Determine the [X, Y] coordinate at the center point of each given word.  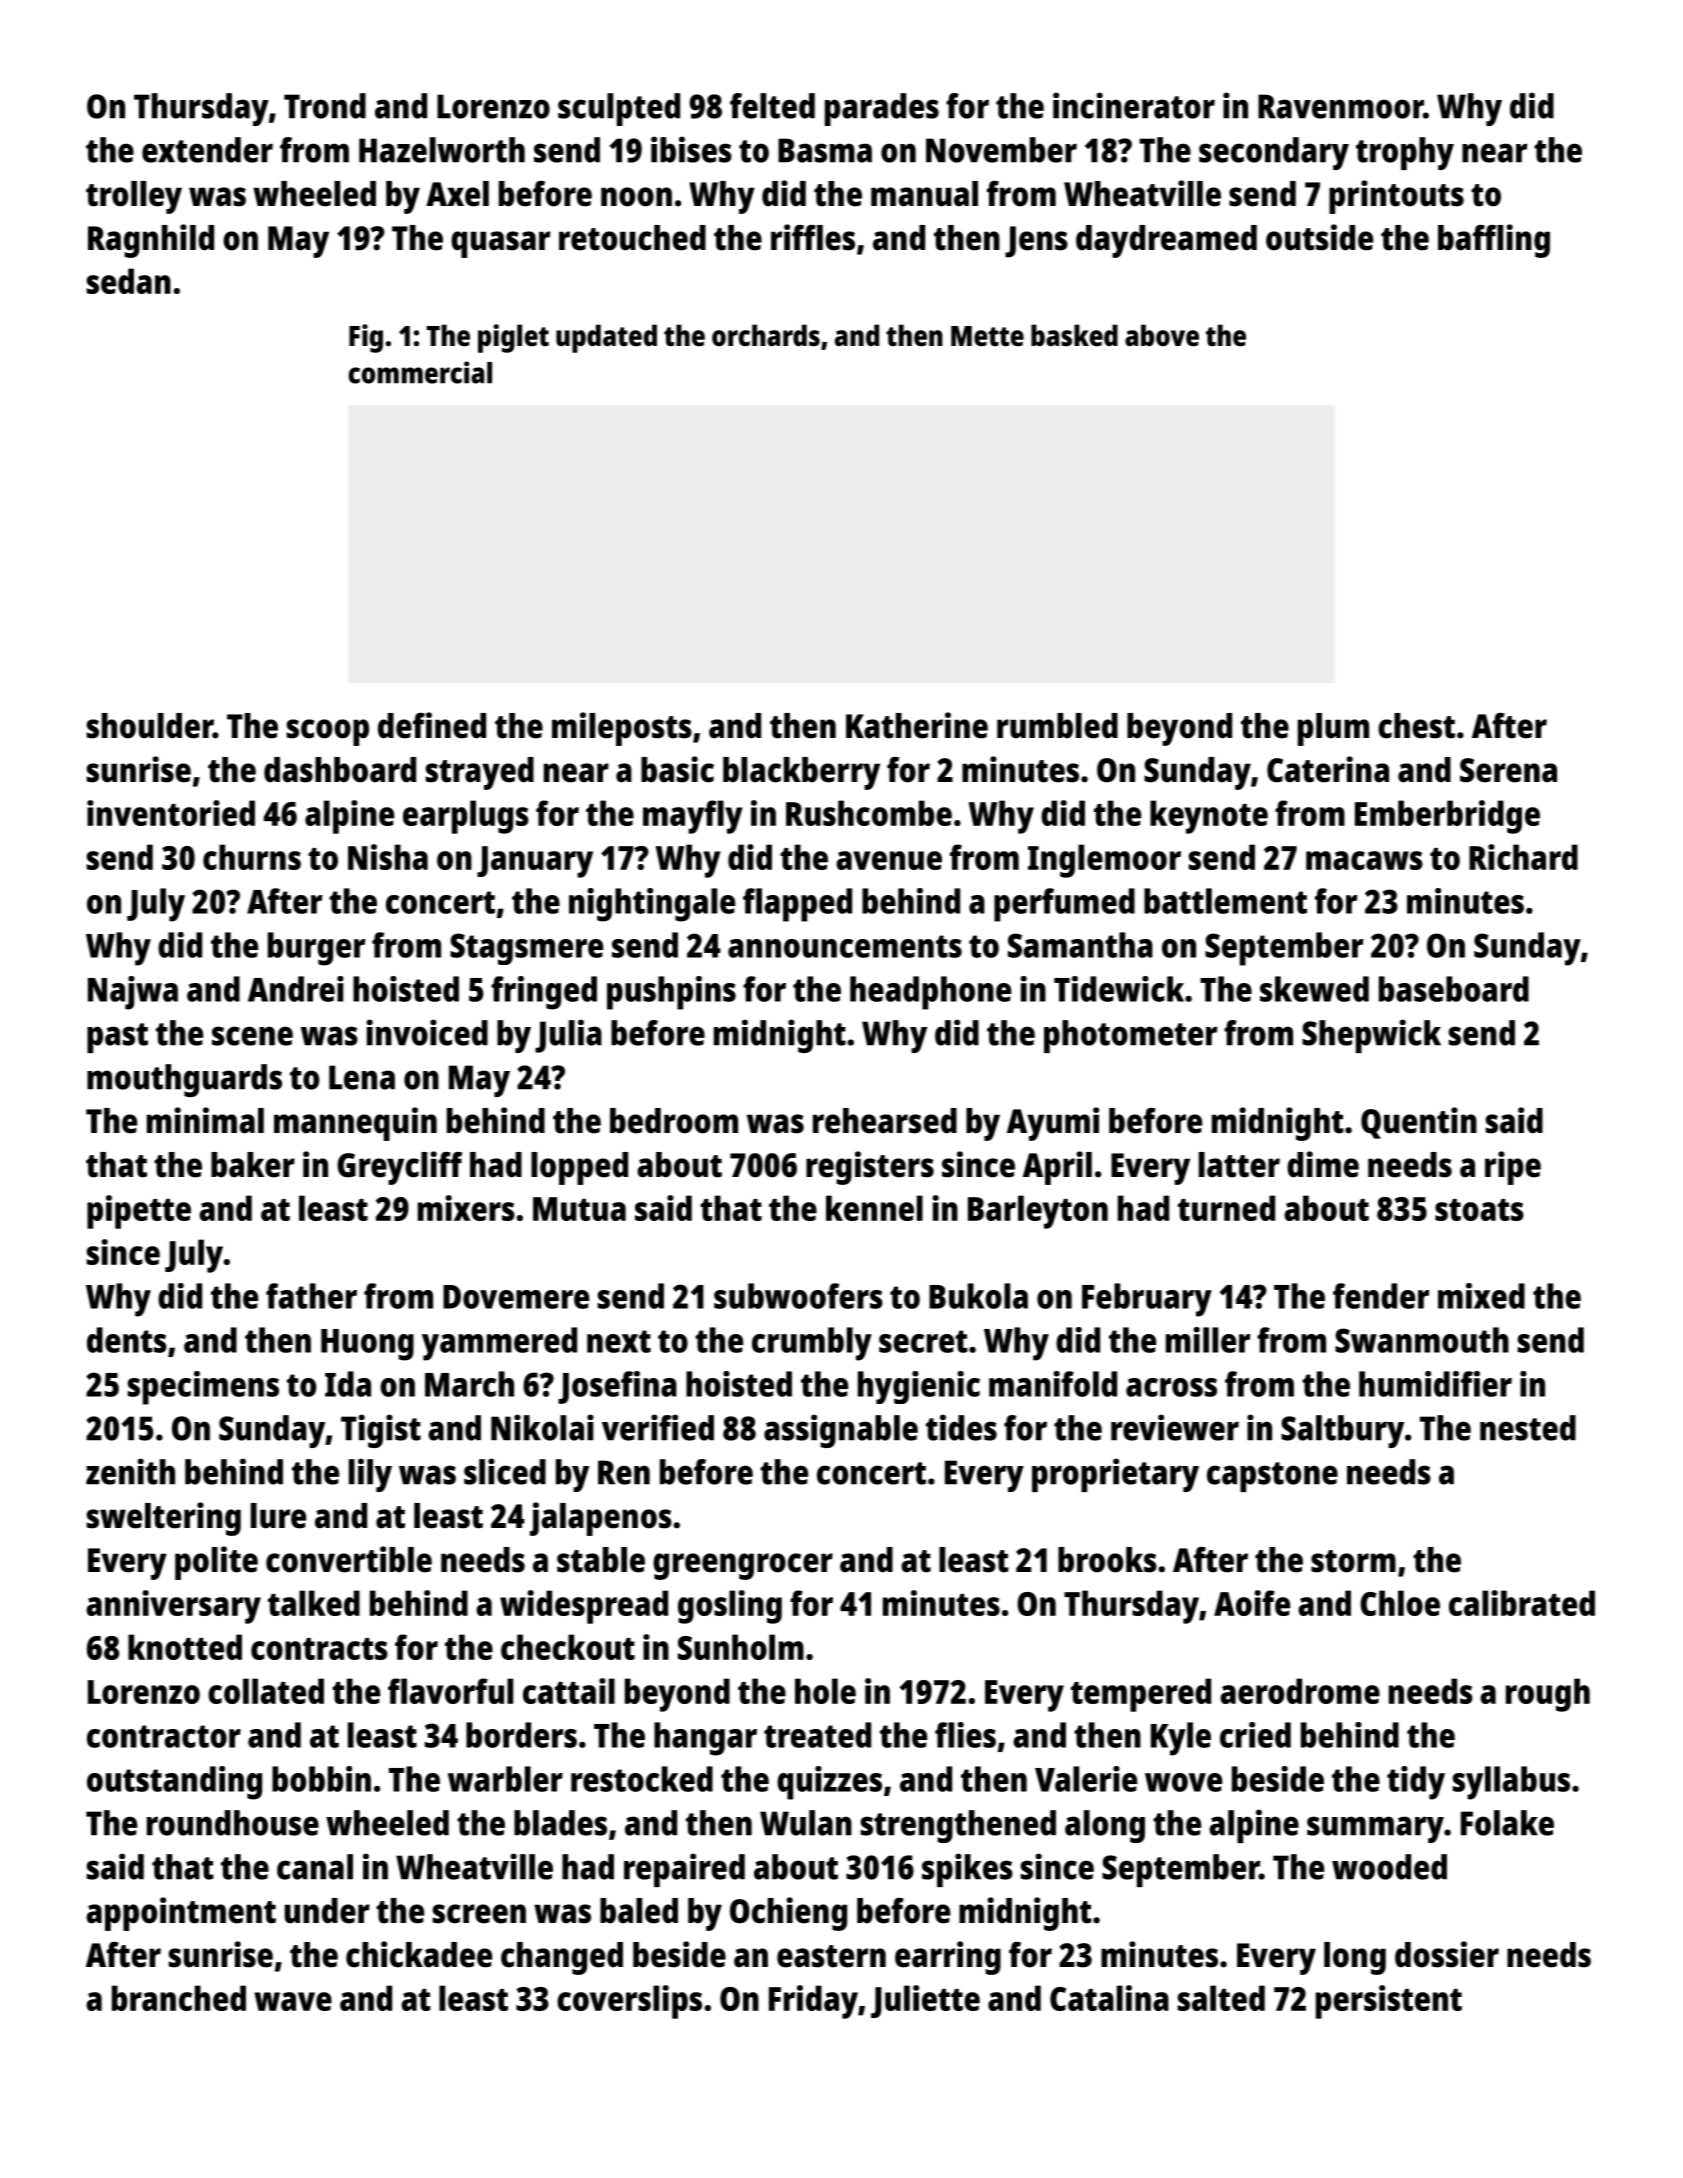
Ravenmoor [1341, 106]
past [117, 1038]
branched [179, 1998]
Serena [1508, 770]
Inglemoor [1104, 861]
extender [207, 150]
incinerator [1134, 105]
